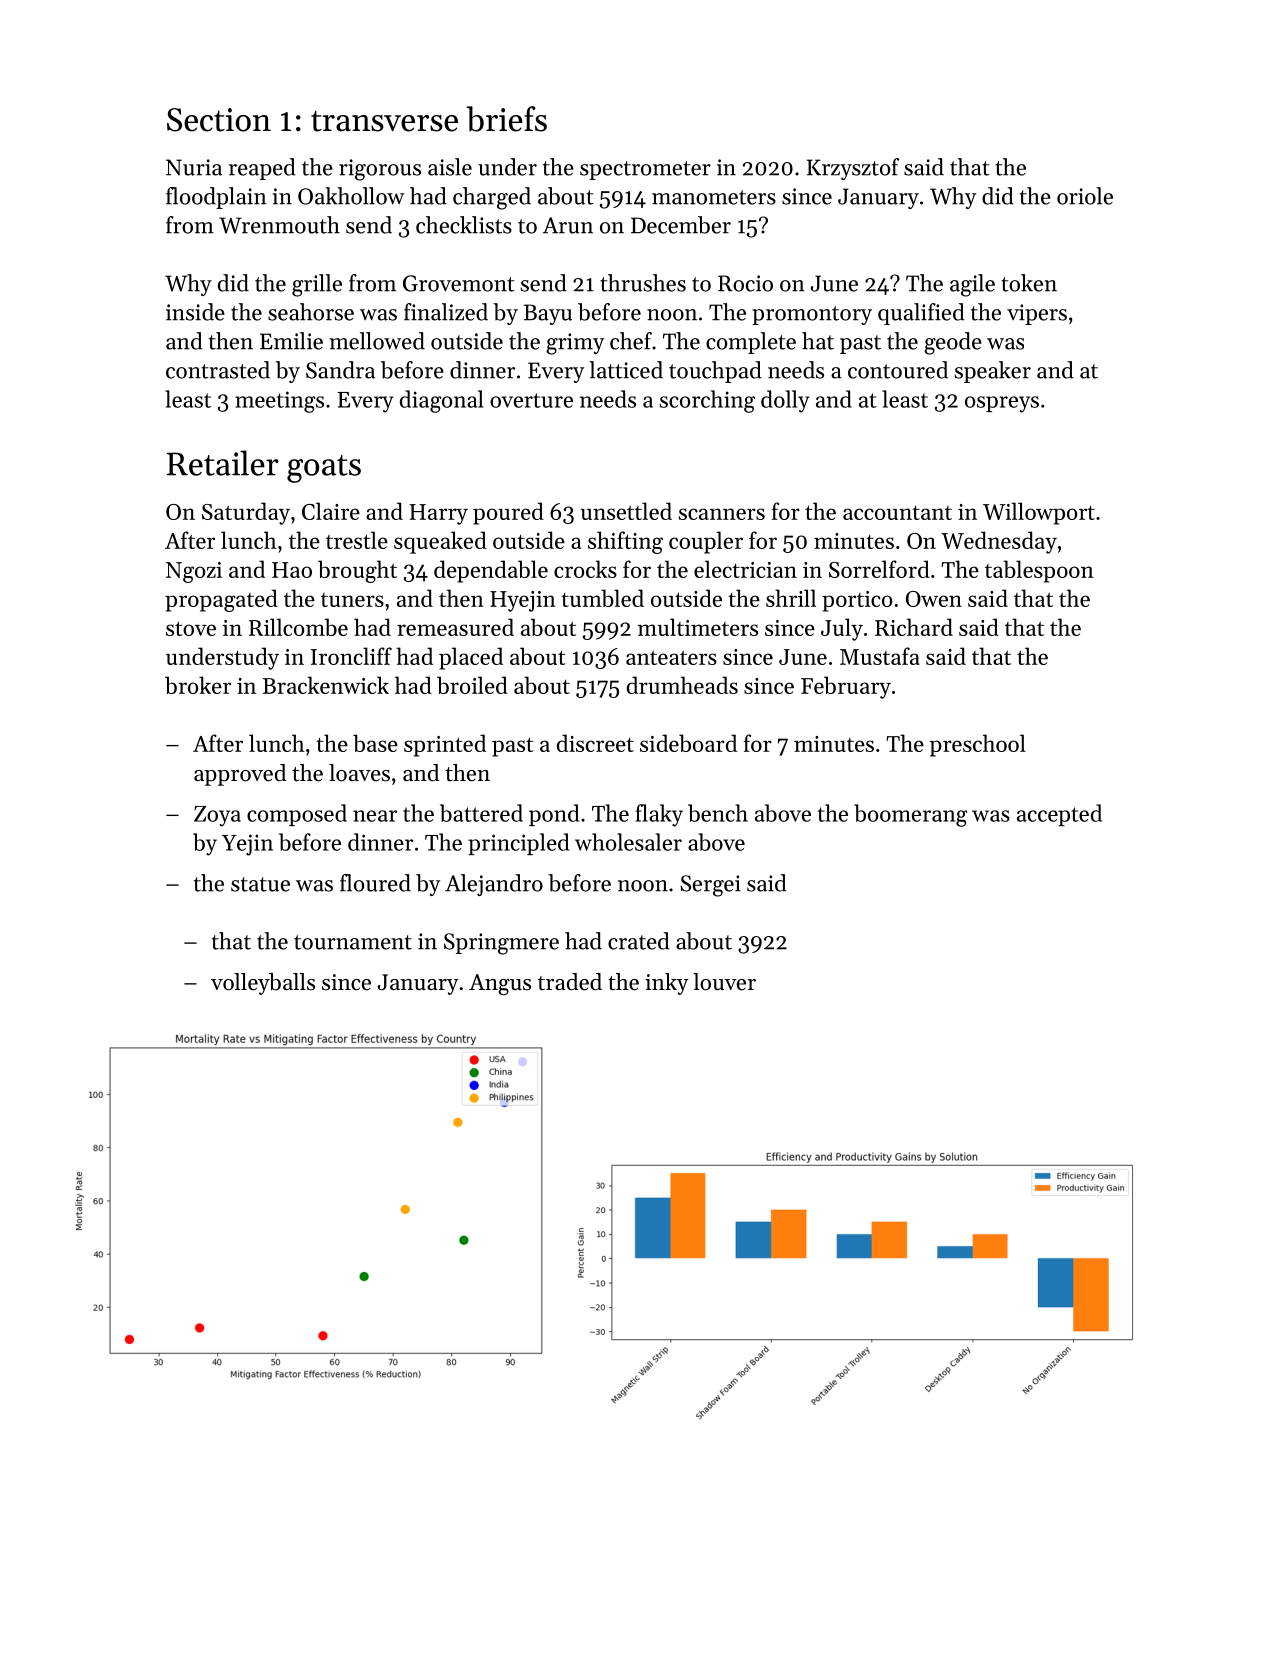 The image size is (1281, 1658). Describe the element at coordinates (263, 984) in the page. I see `volleyballs` at that location.
